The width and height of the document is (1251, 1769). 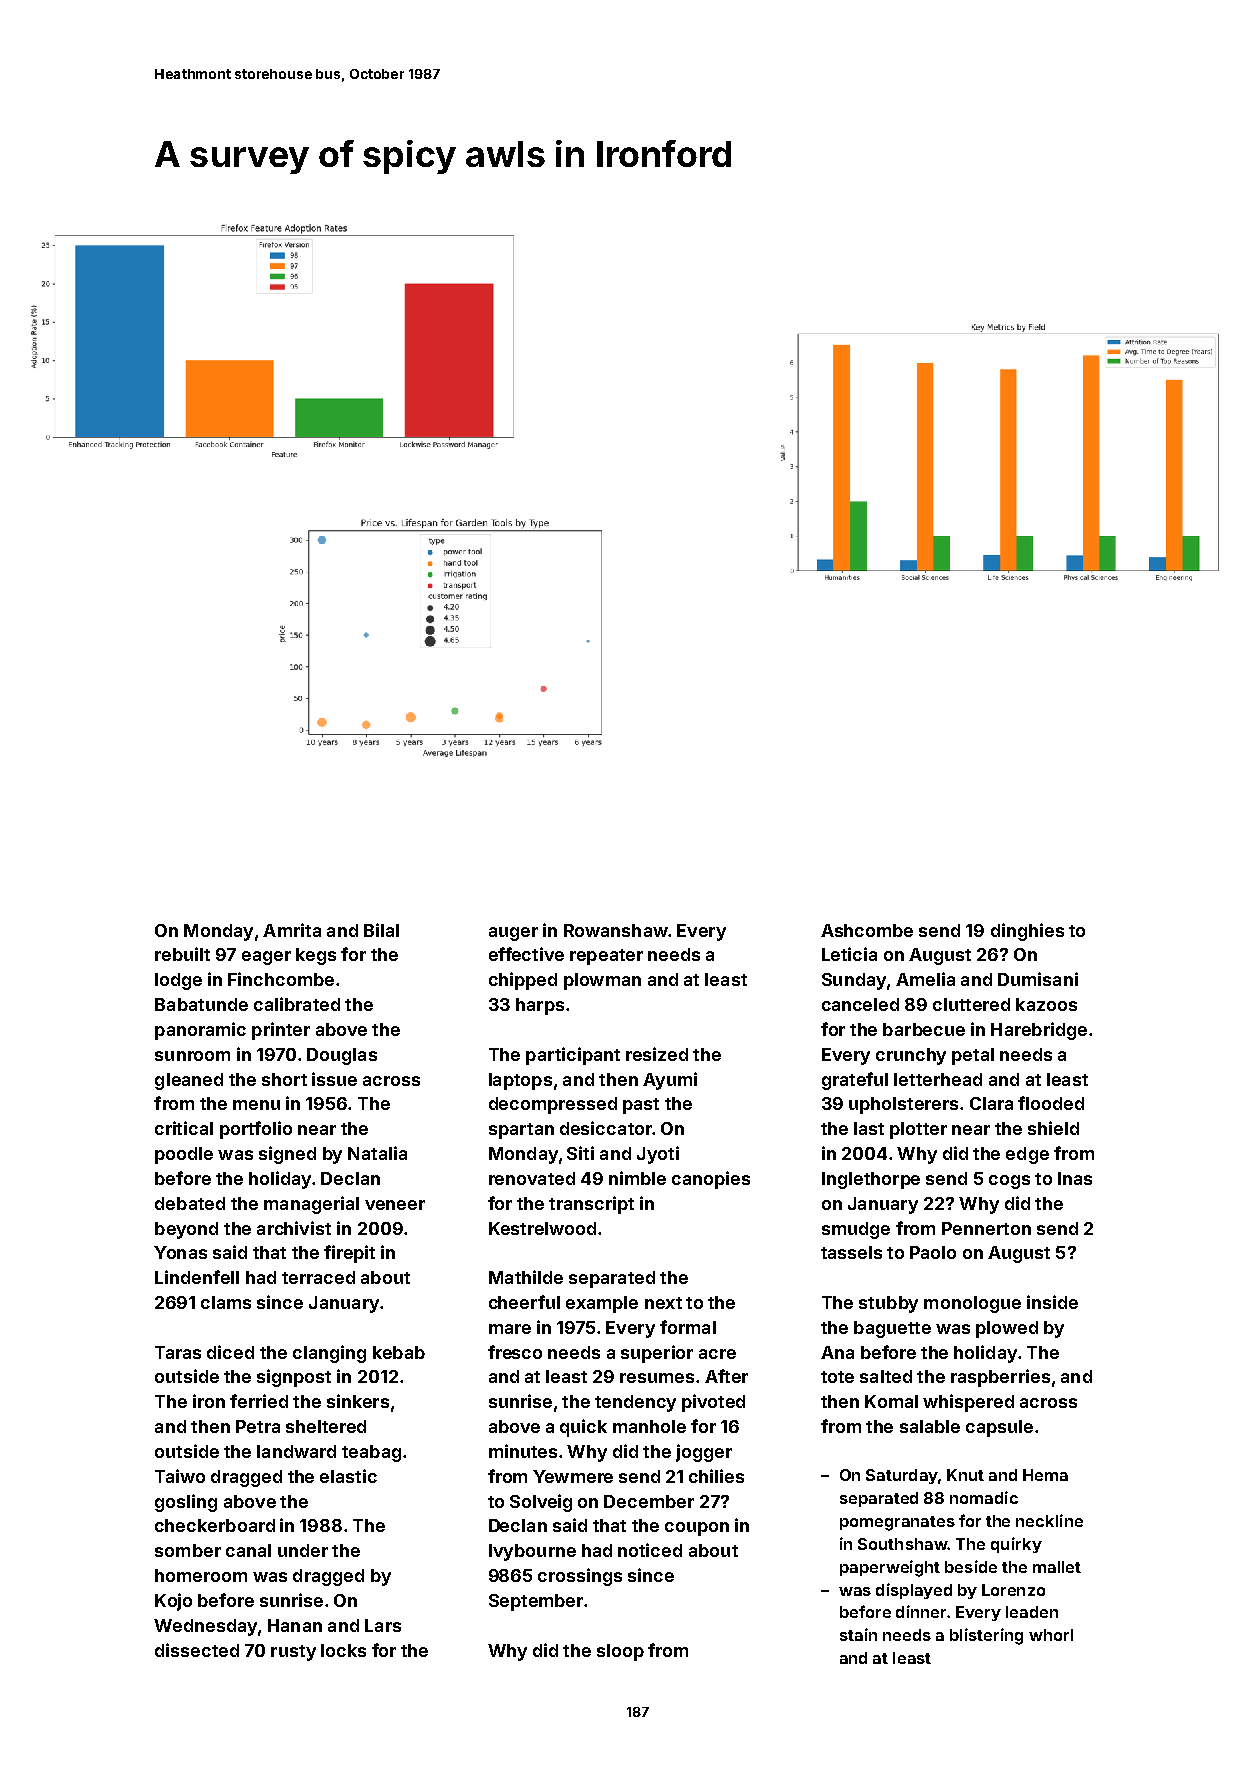 I want to click on whorl, so click(x=1051, y=1635).
